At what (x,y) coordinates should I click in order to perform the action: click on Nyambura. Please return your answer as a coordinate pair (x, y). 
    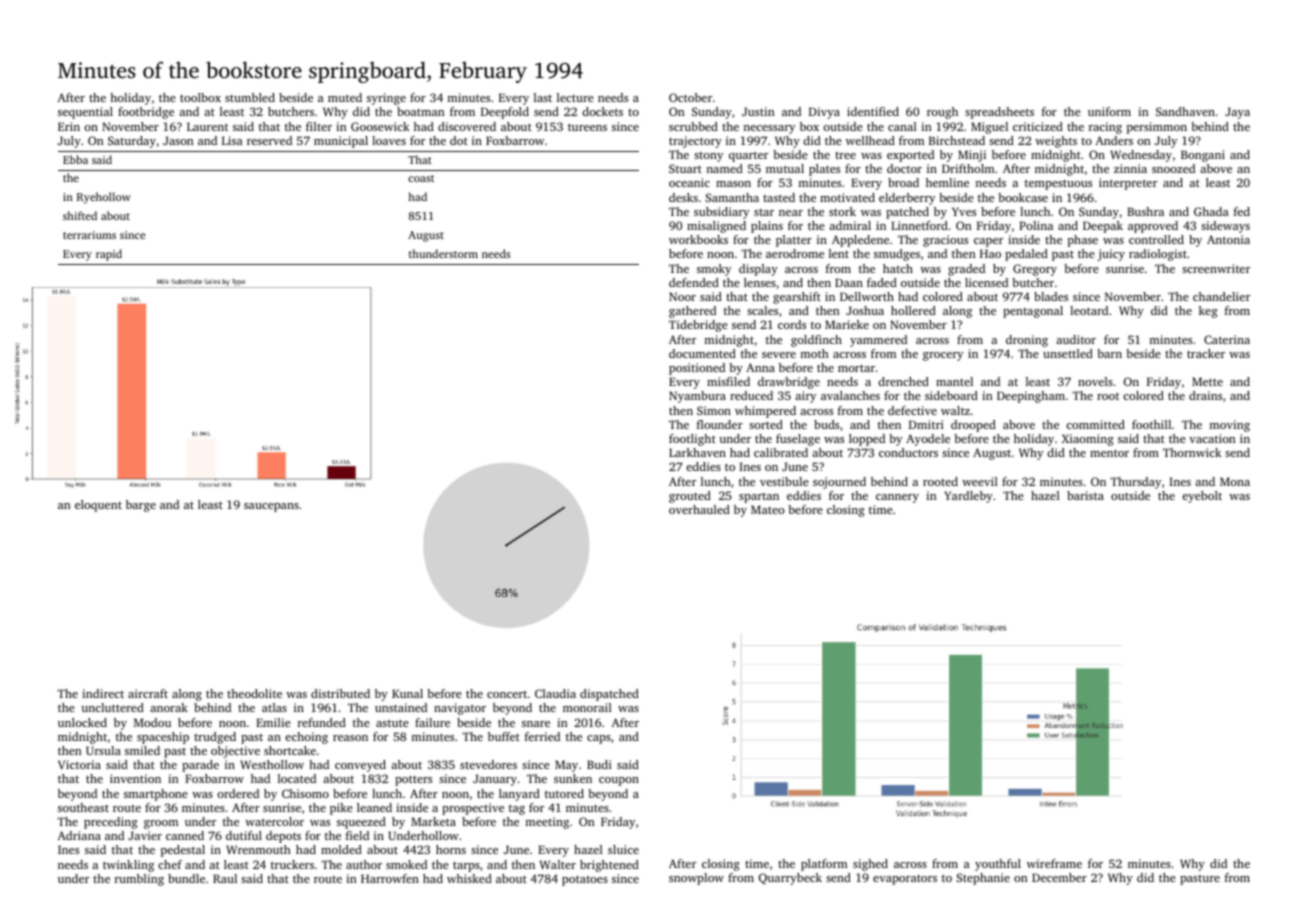
    Looking at the image, I should click on (697, 397).
